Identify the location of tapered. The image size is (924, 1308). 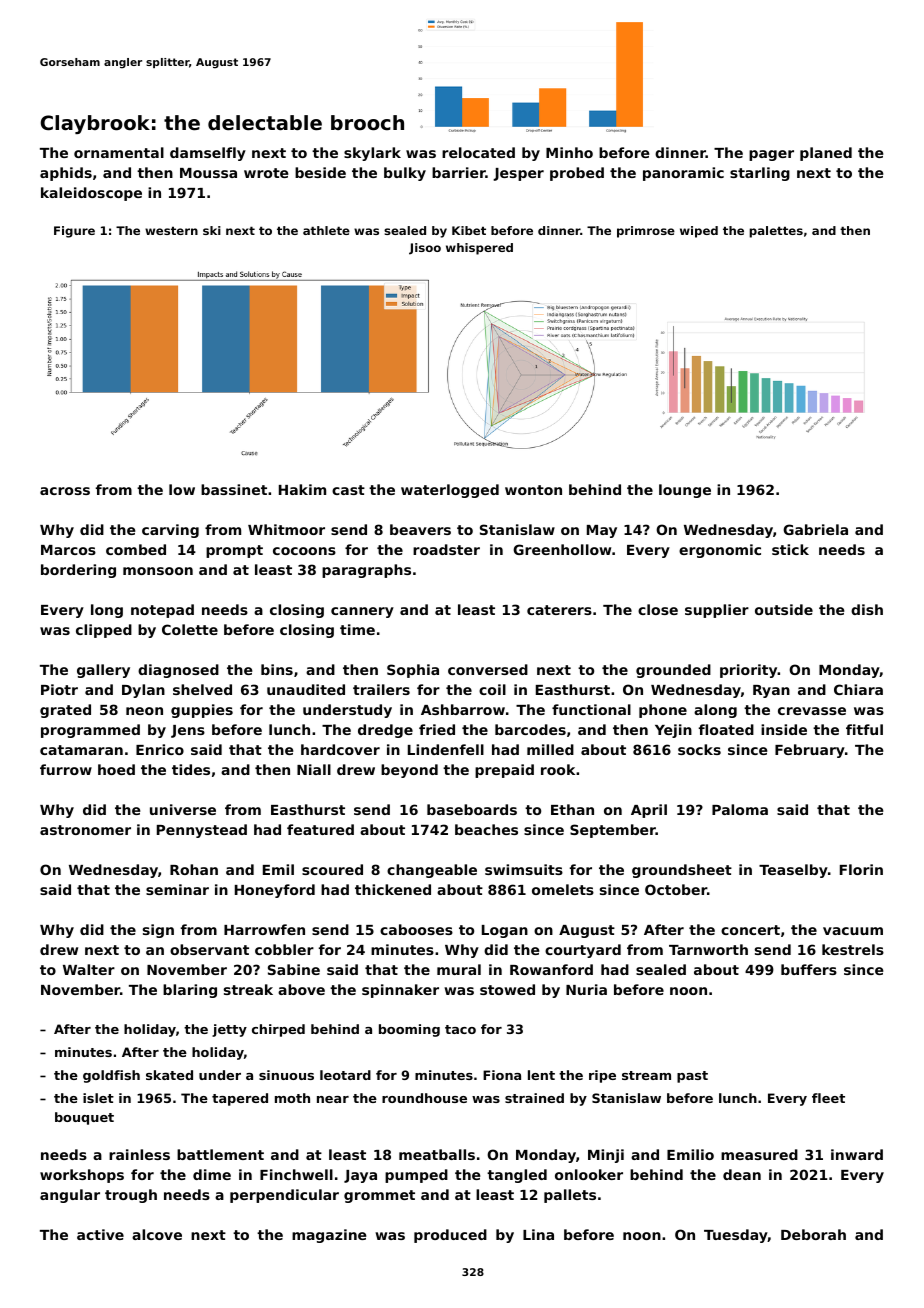
(240, 1099).
